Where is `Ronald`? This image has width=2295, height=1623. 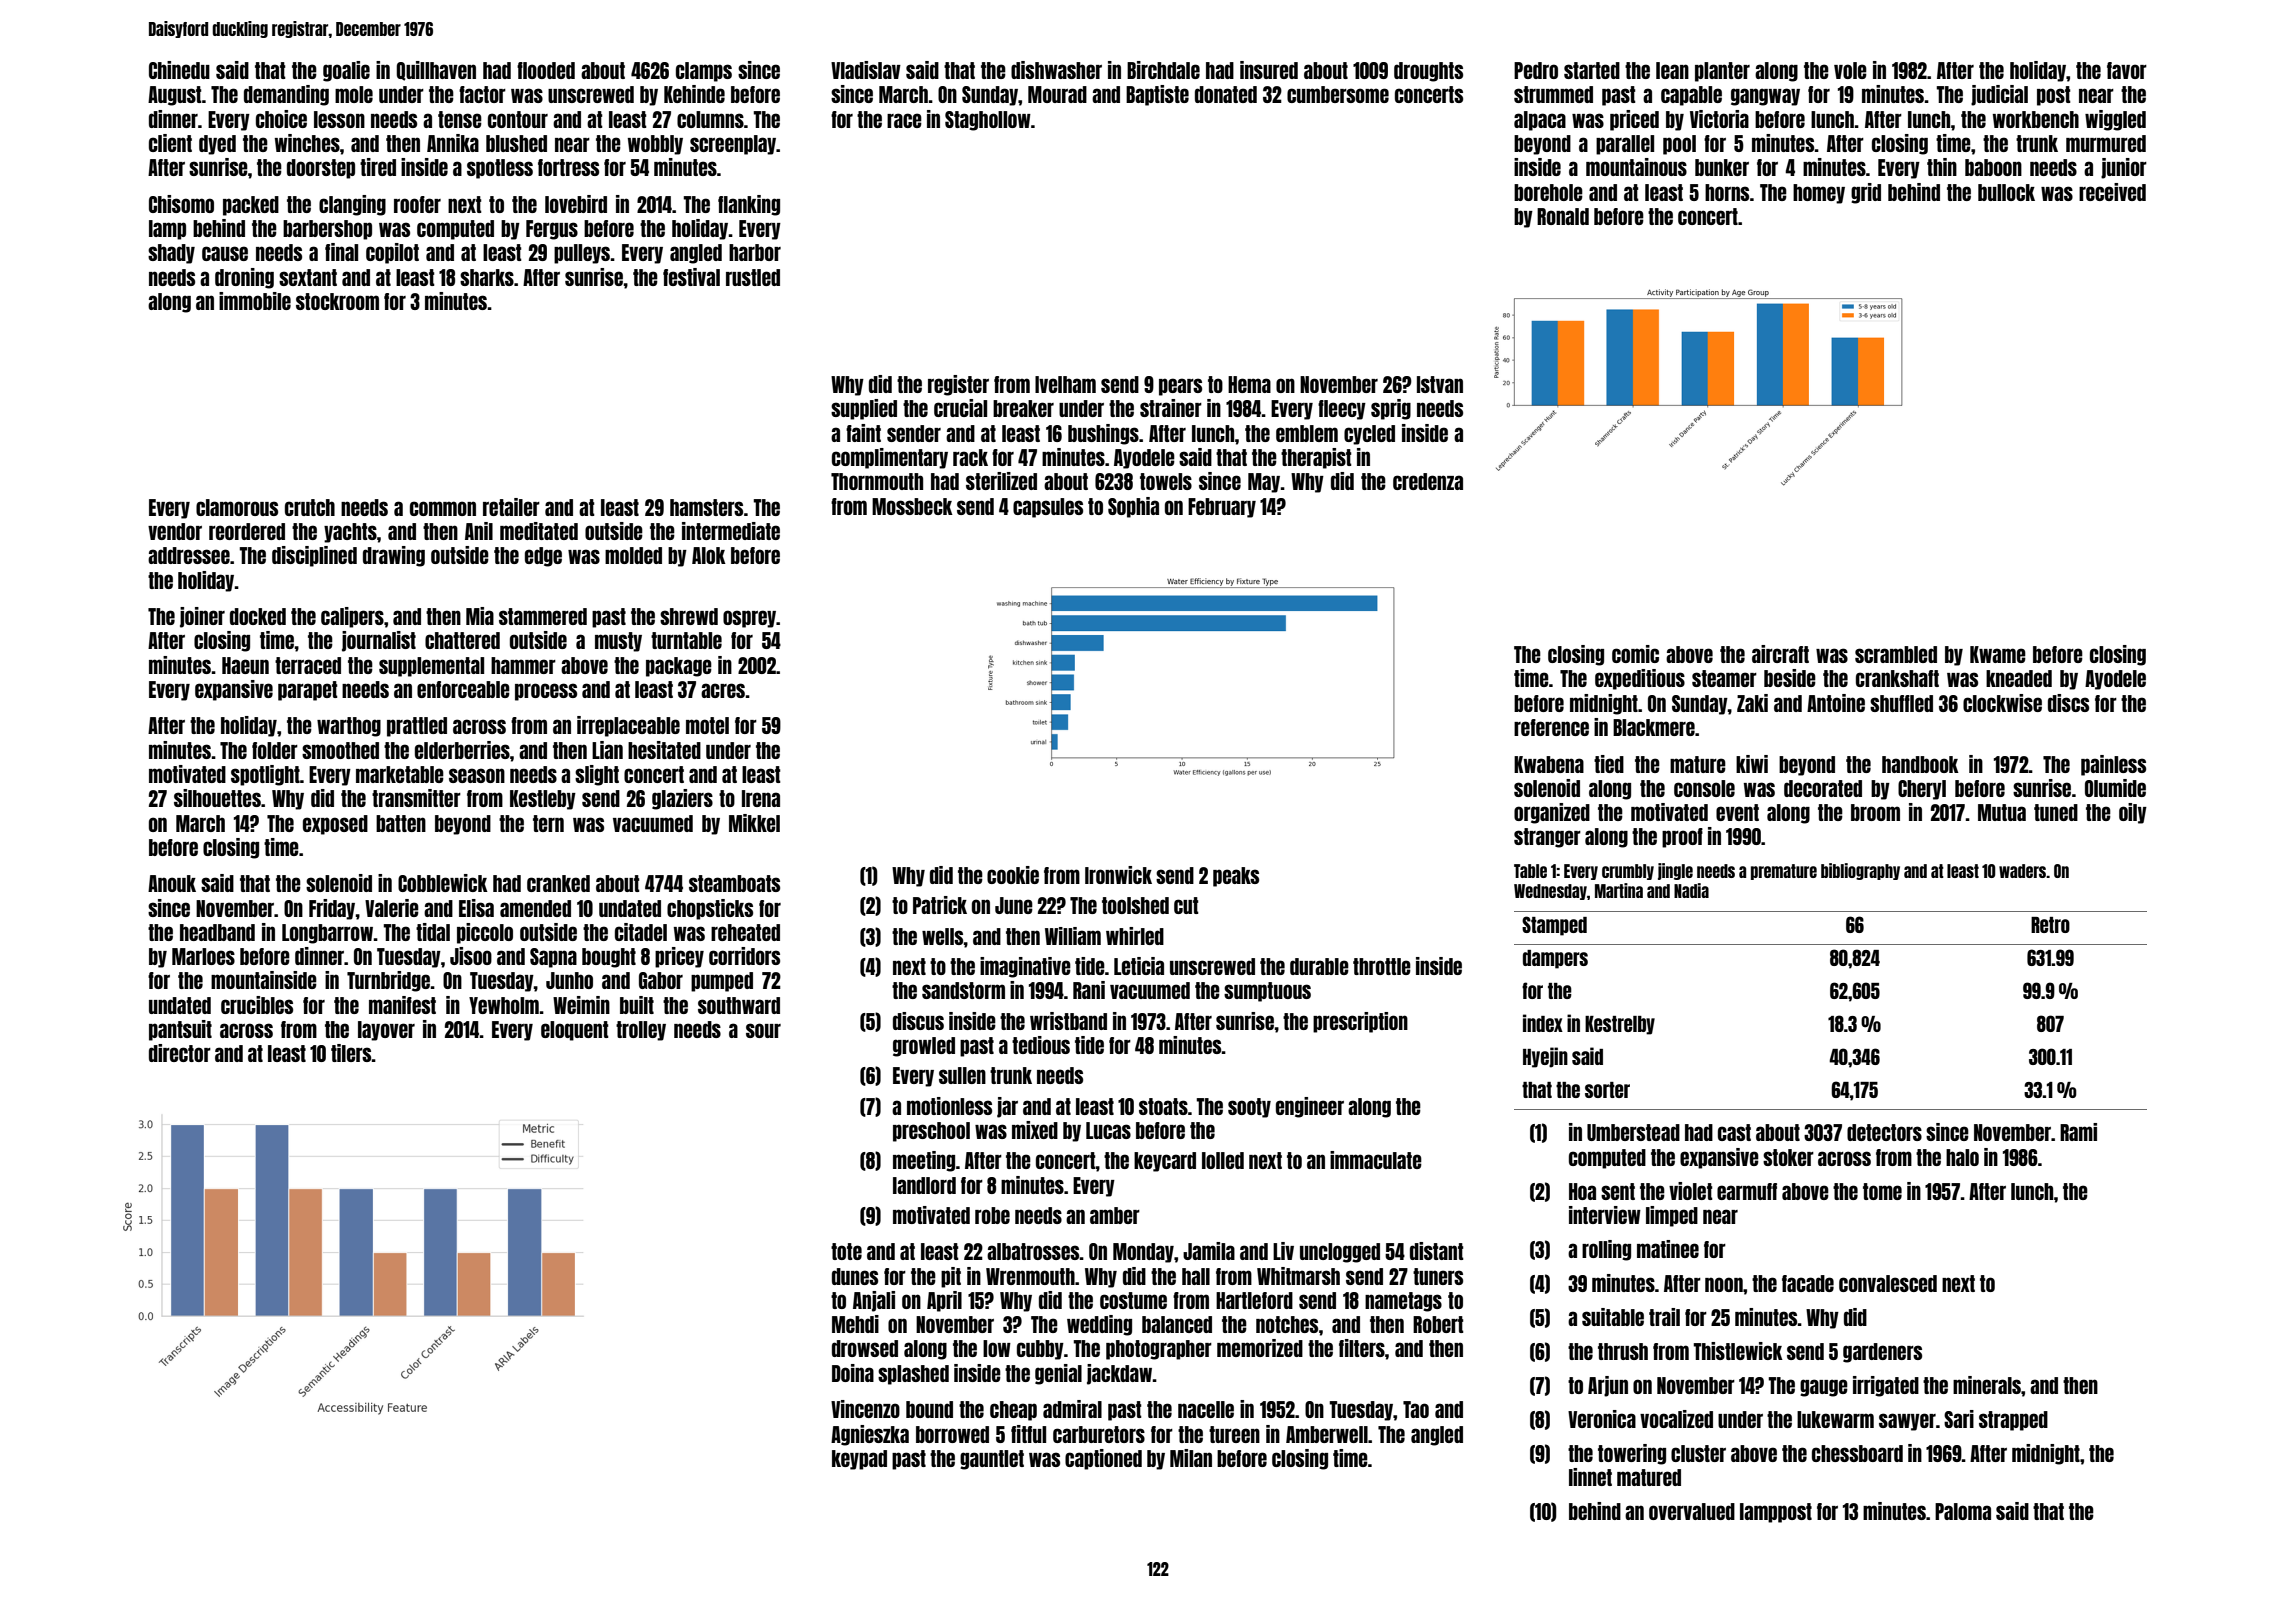
Ronald is located at coordinates (1563, 216).
